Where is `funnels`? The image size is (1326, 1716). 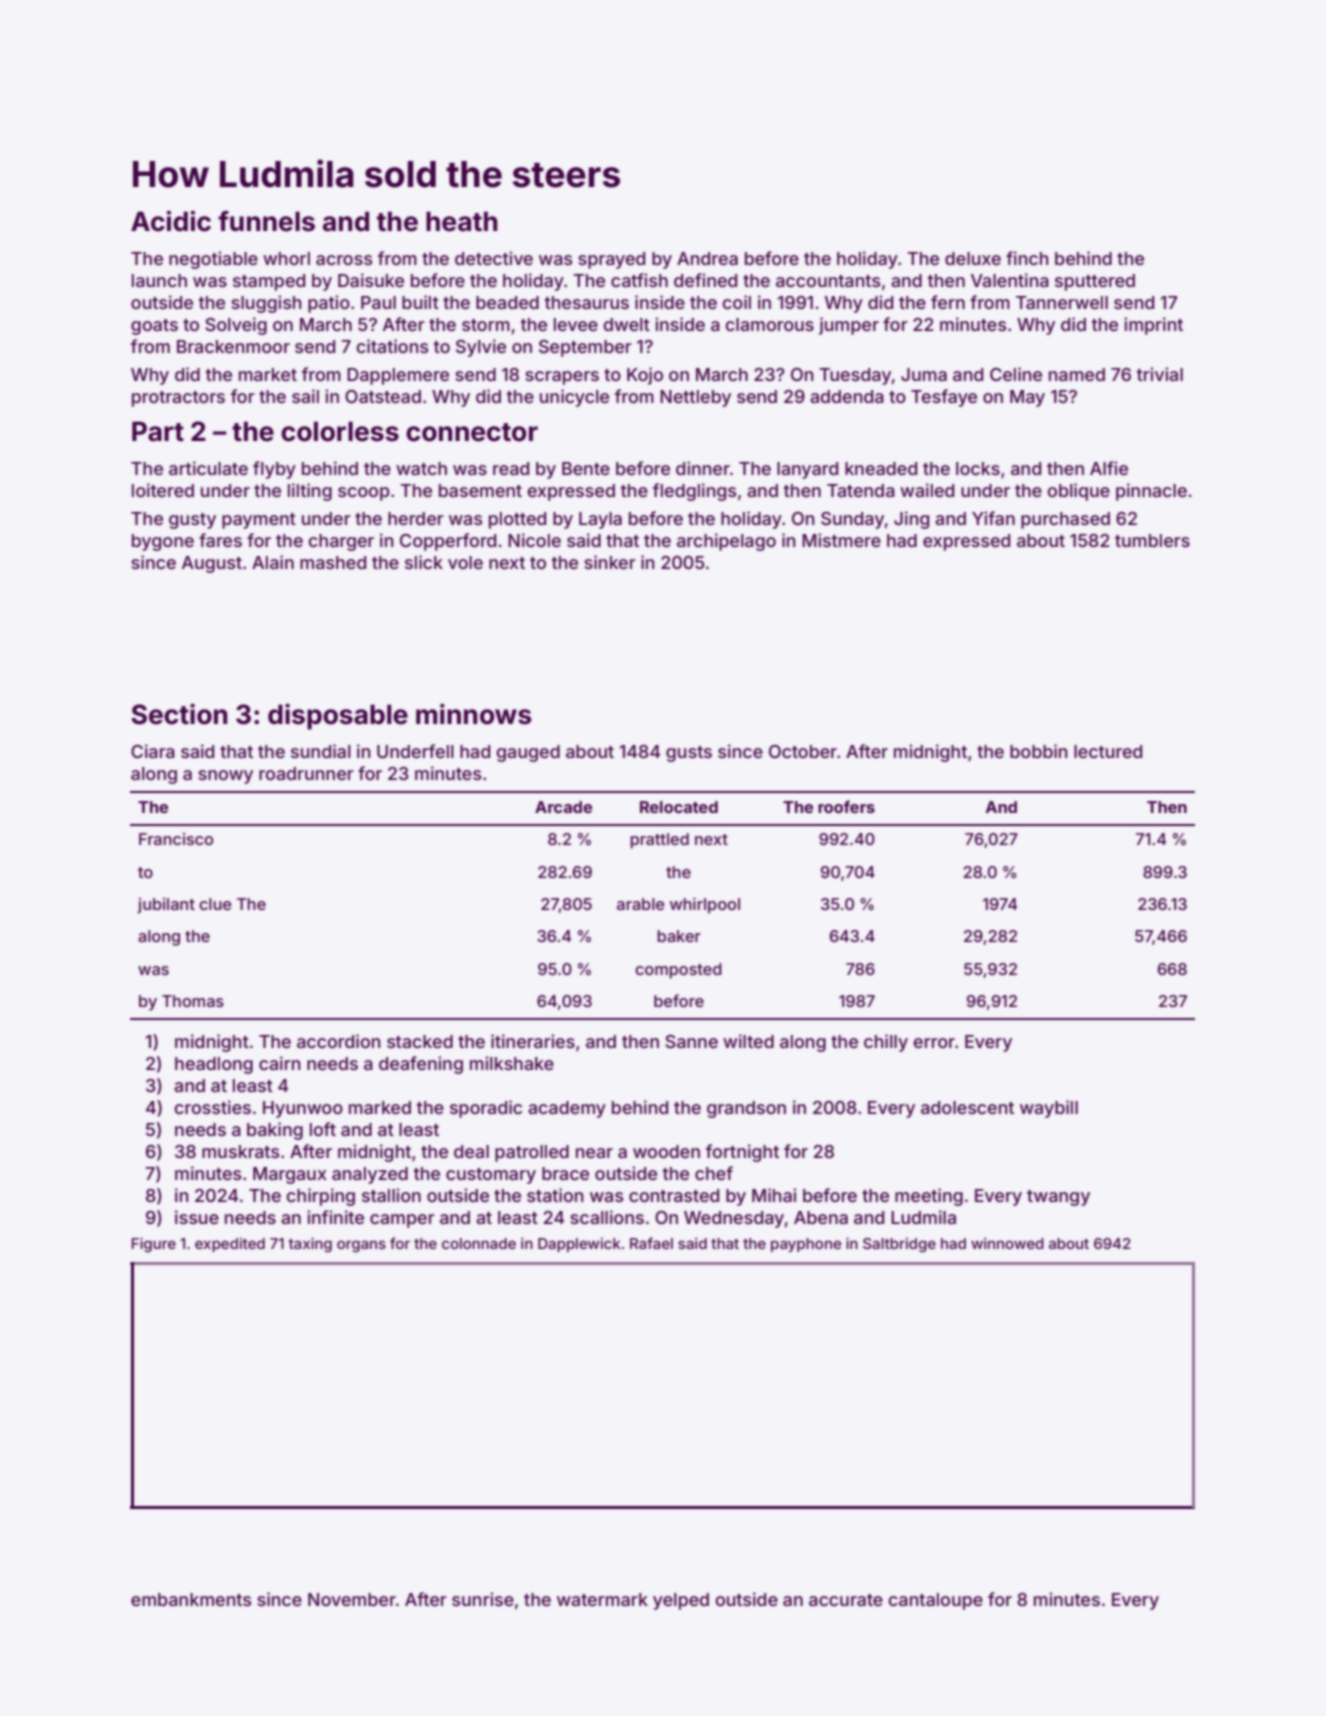 funnels is located at coordinates (266, 221).
